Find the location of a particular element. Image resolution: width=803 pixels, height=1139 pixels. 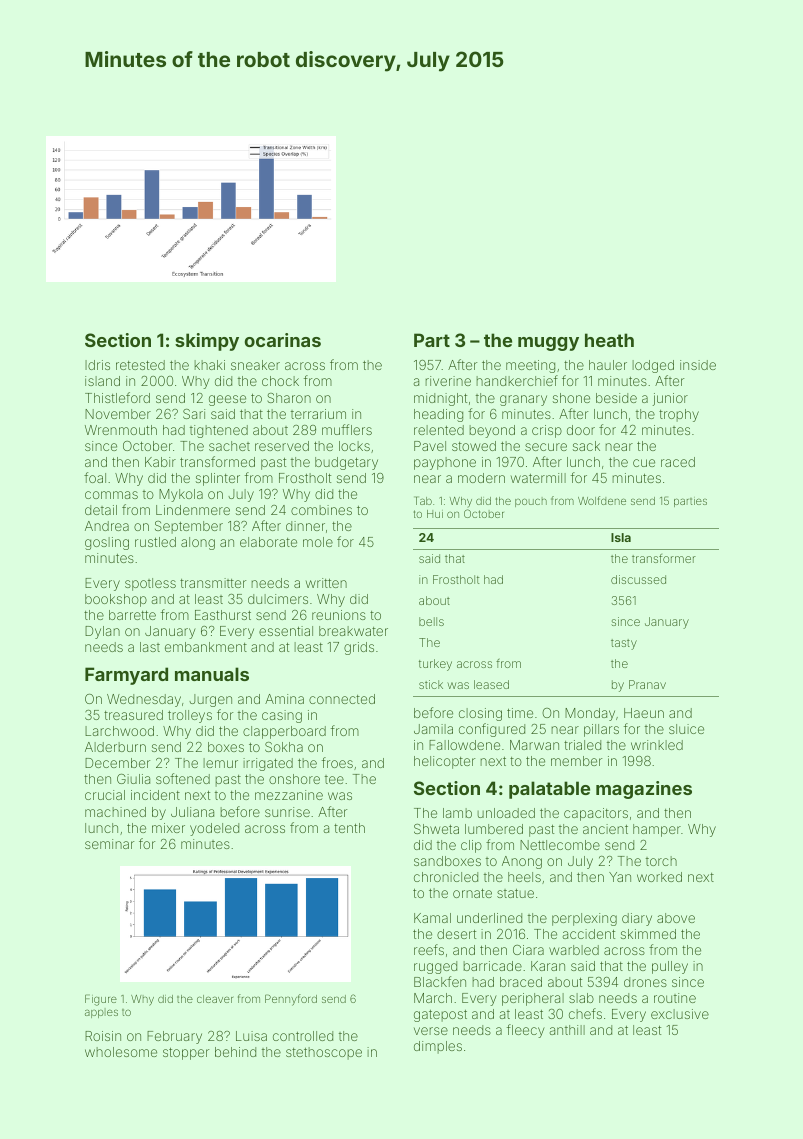

payphone is located at coordinates (445, 463).
